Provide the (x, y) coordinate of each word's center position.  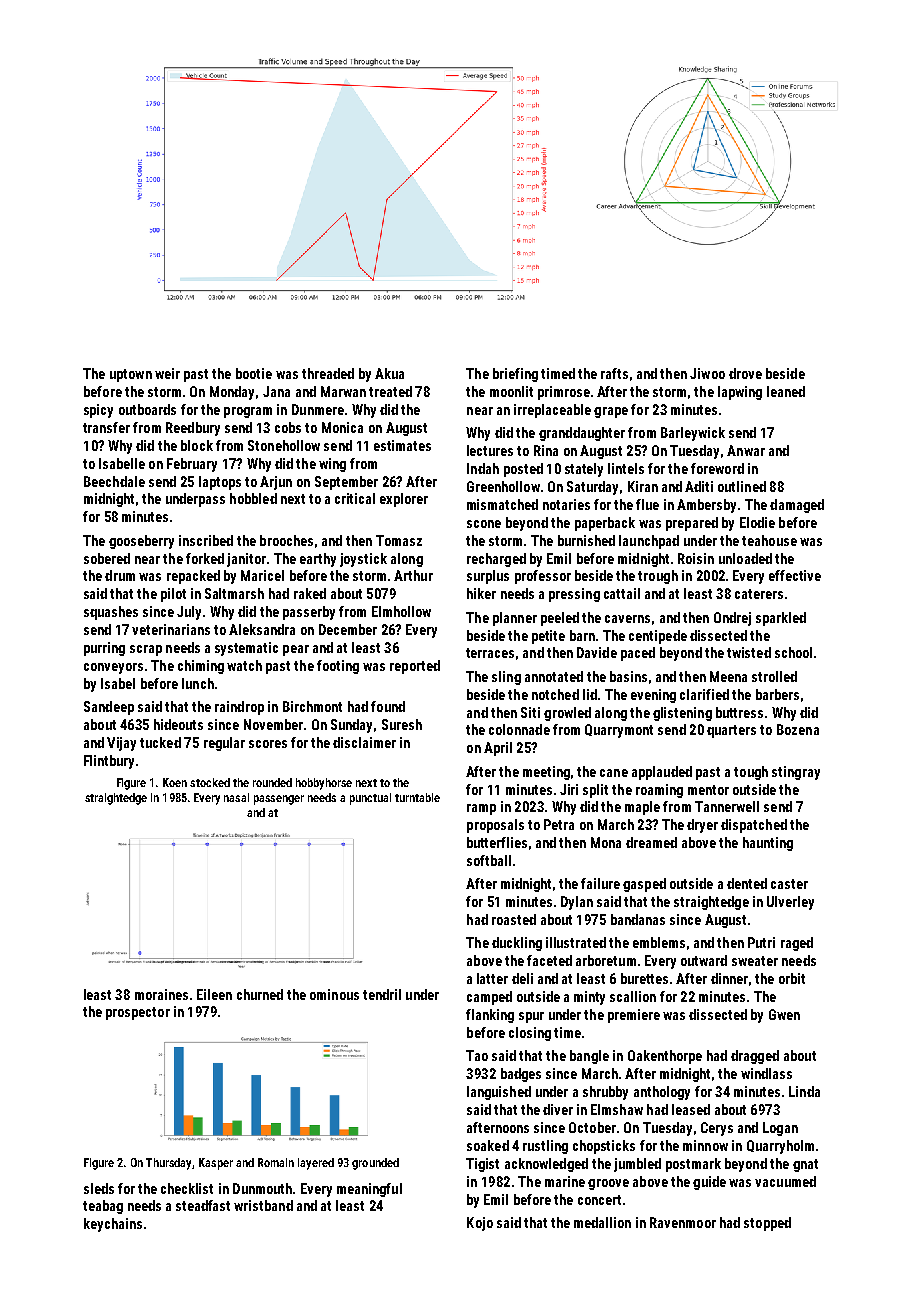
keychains (113, 1225)
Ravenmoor (683, 1222)
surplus (488, 577)
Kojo (480, 1224)
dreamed (651, 842)
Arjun (276, 483)
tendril (382, 994)
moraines (161, 994)
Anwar (746, 450)
